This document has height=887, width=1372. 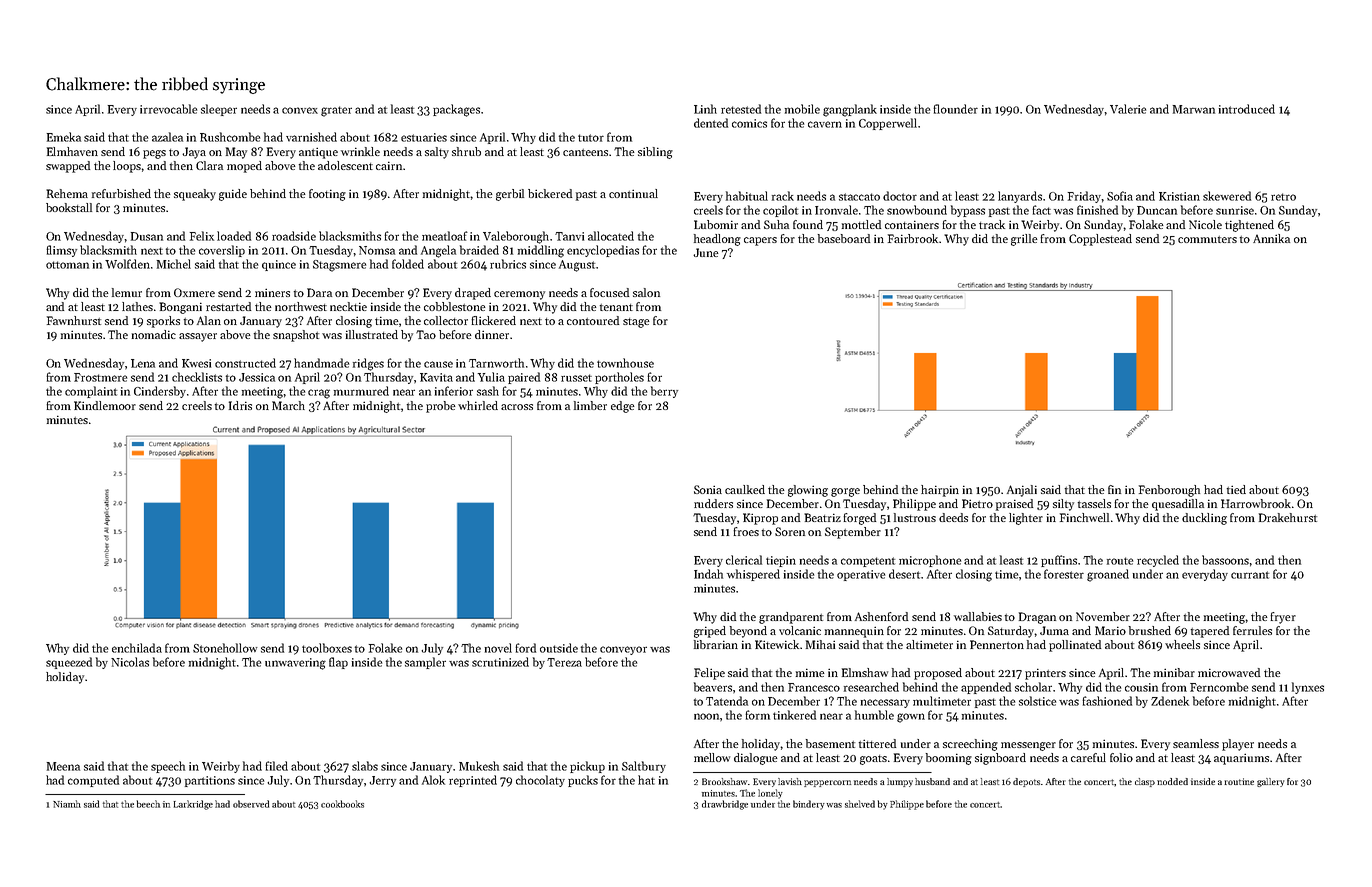 What do you see at coordinates (478, 405) in the document?
I see `whirled` at bounding box center [478, 405].
